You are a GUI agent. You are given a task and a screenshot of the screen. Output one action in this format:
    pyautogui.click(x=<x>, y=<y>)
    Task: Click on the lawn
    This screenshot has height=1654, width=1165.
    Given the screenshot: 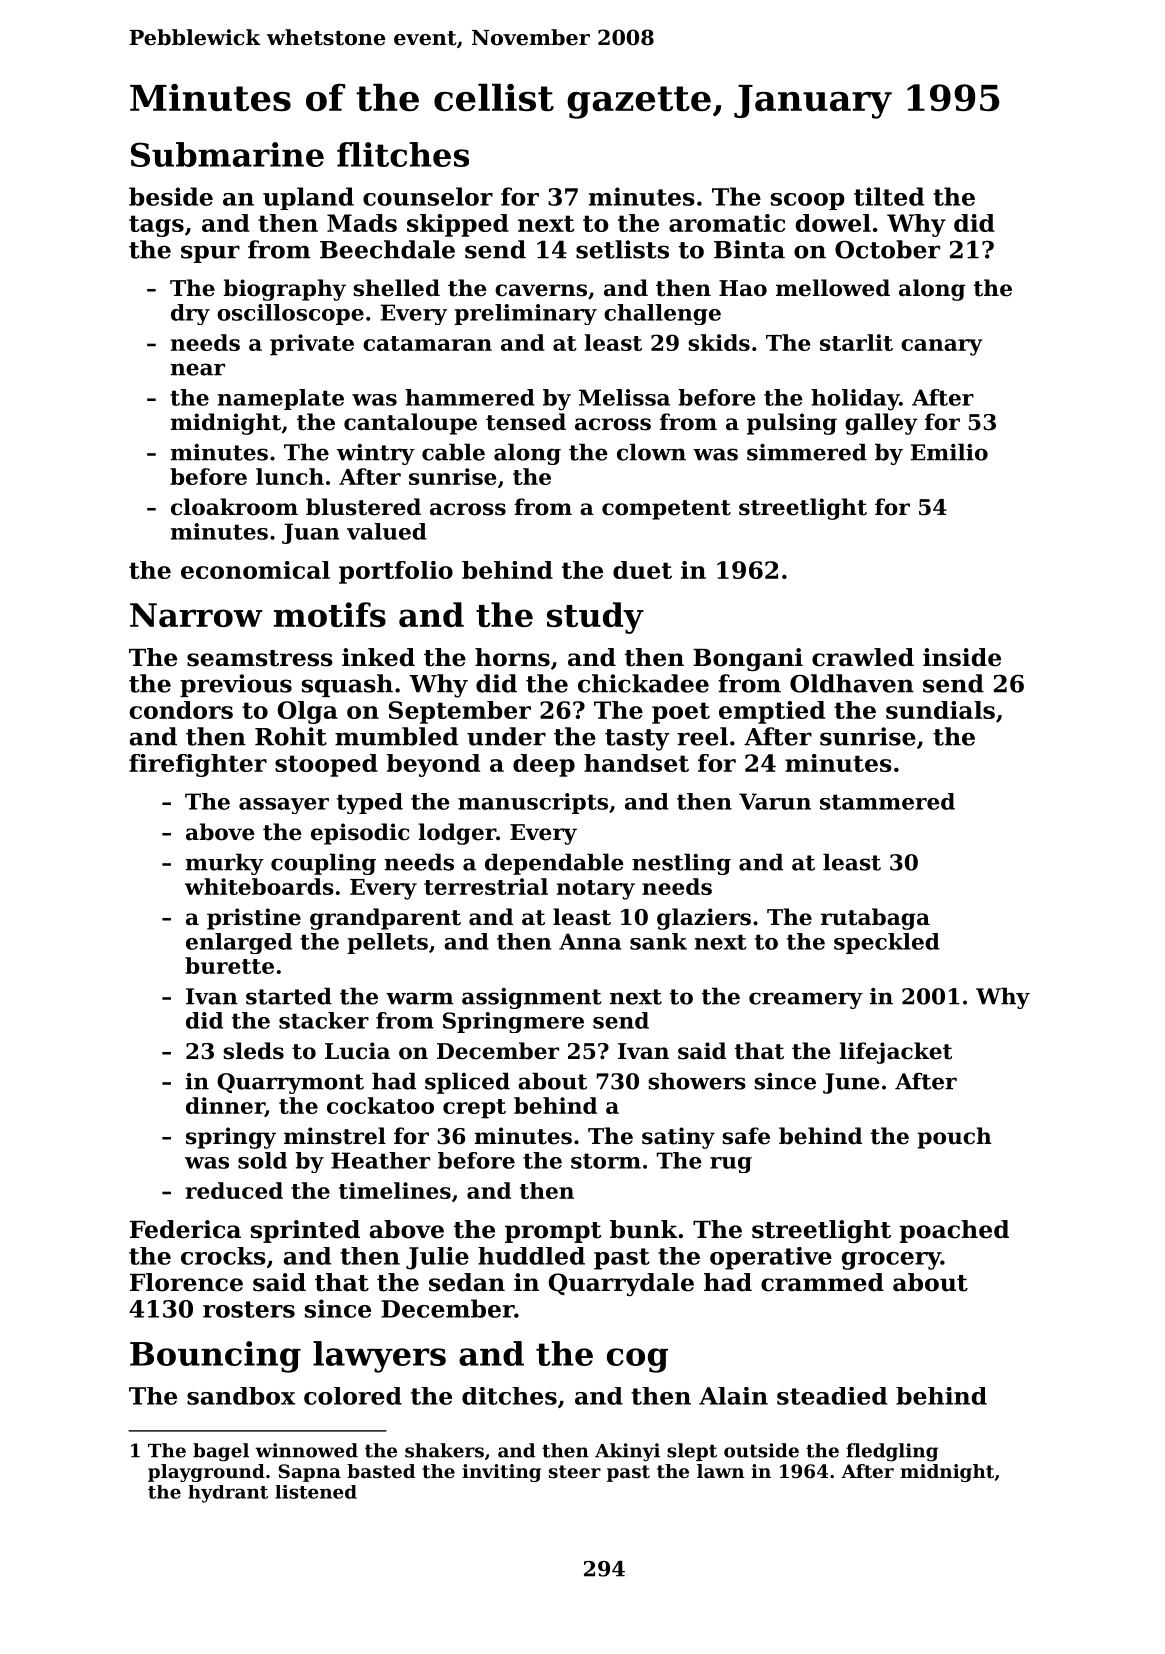 What is the action you would take?
    pyautogui.click(x=720, y=1471)
